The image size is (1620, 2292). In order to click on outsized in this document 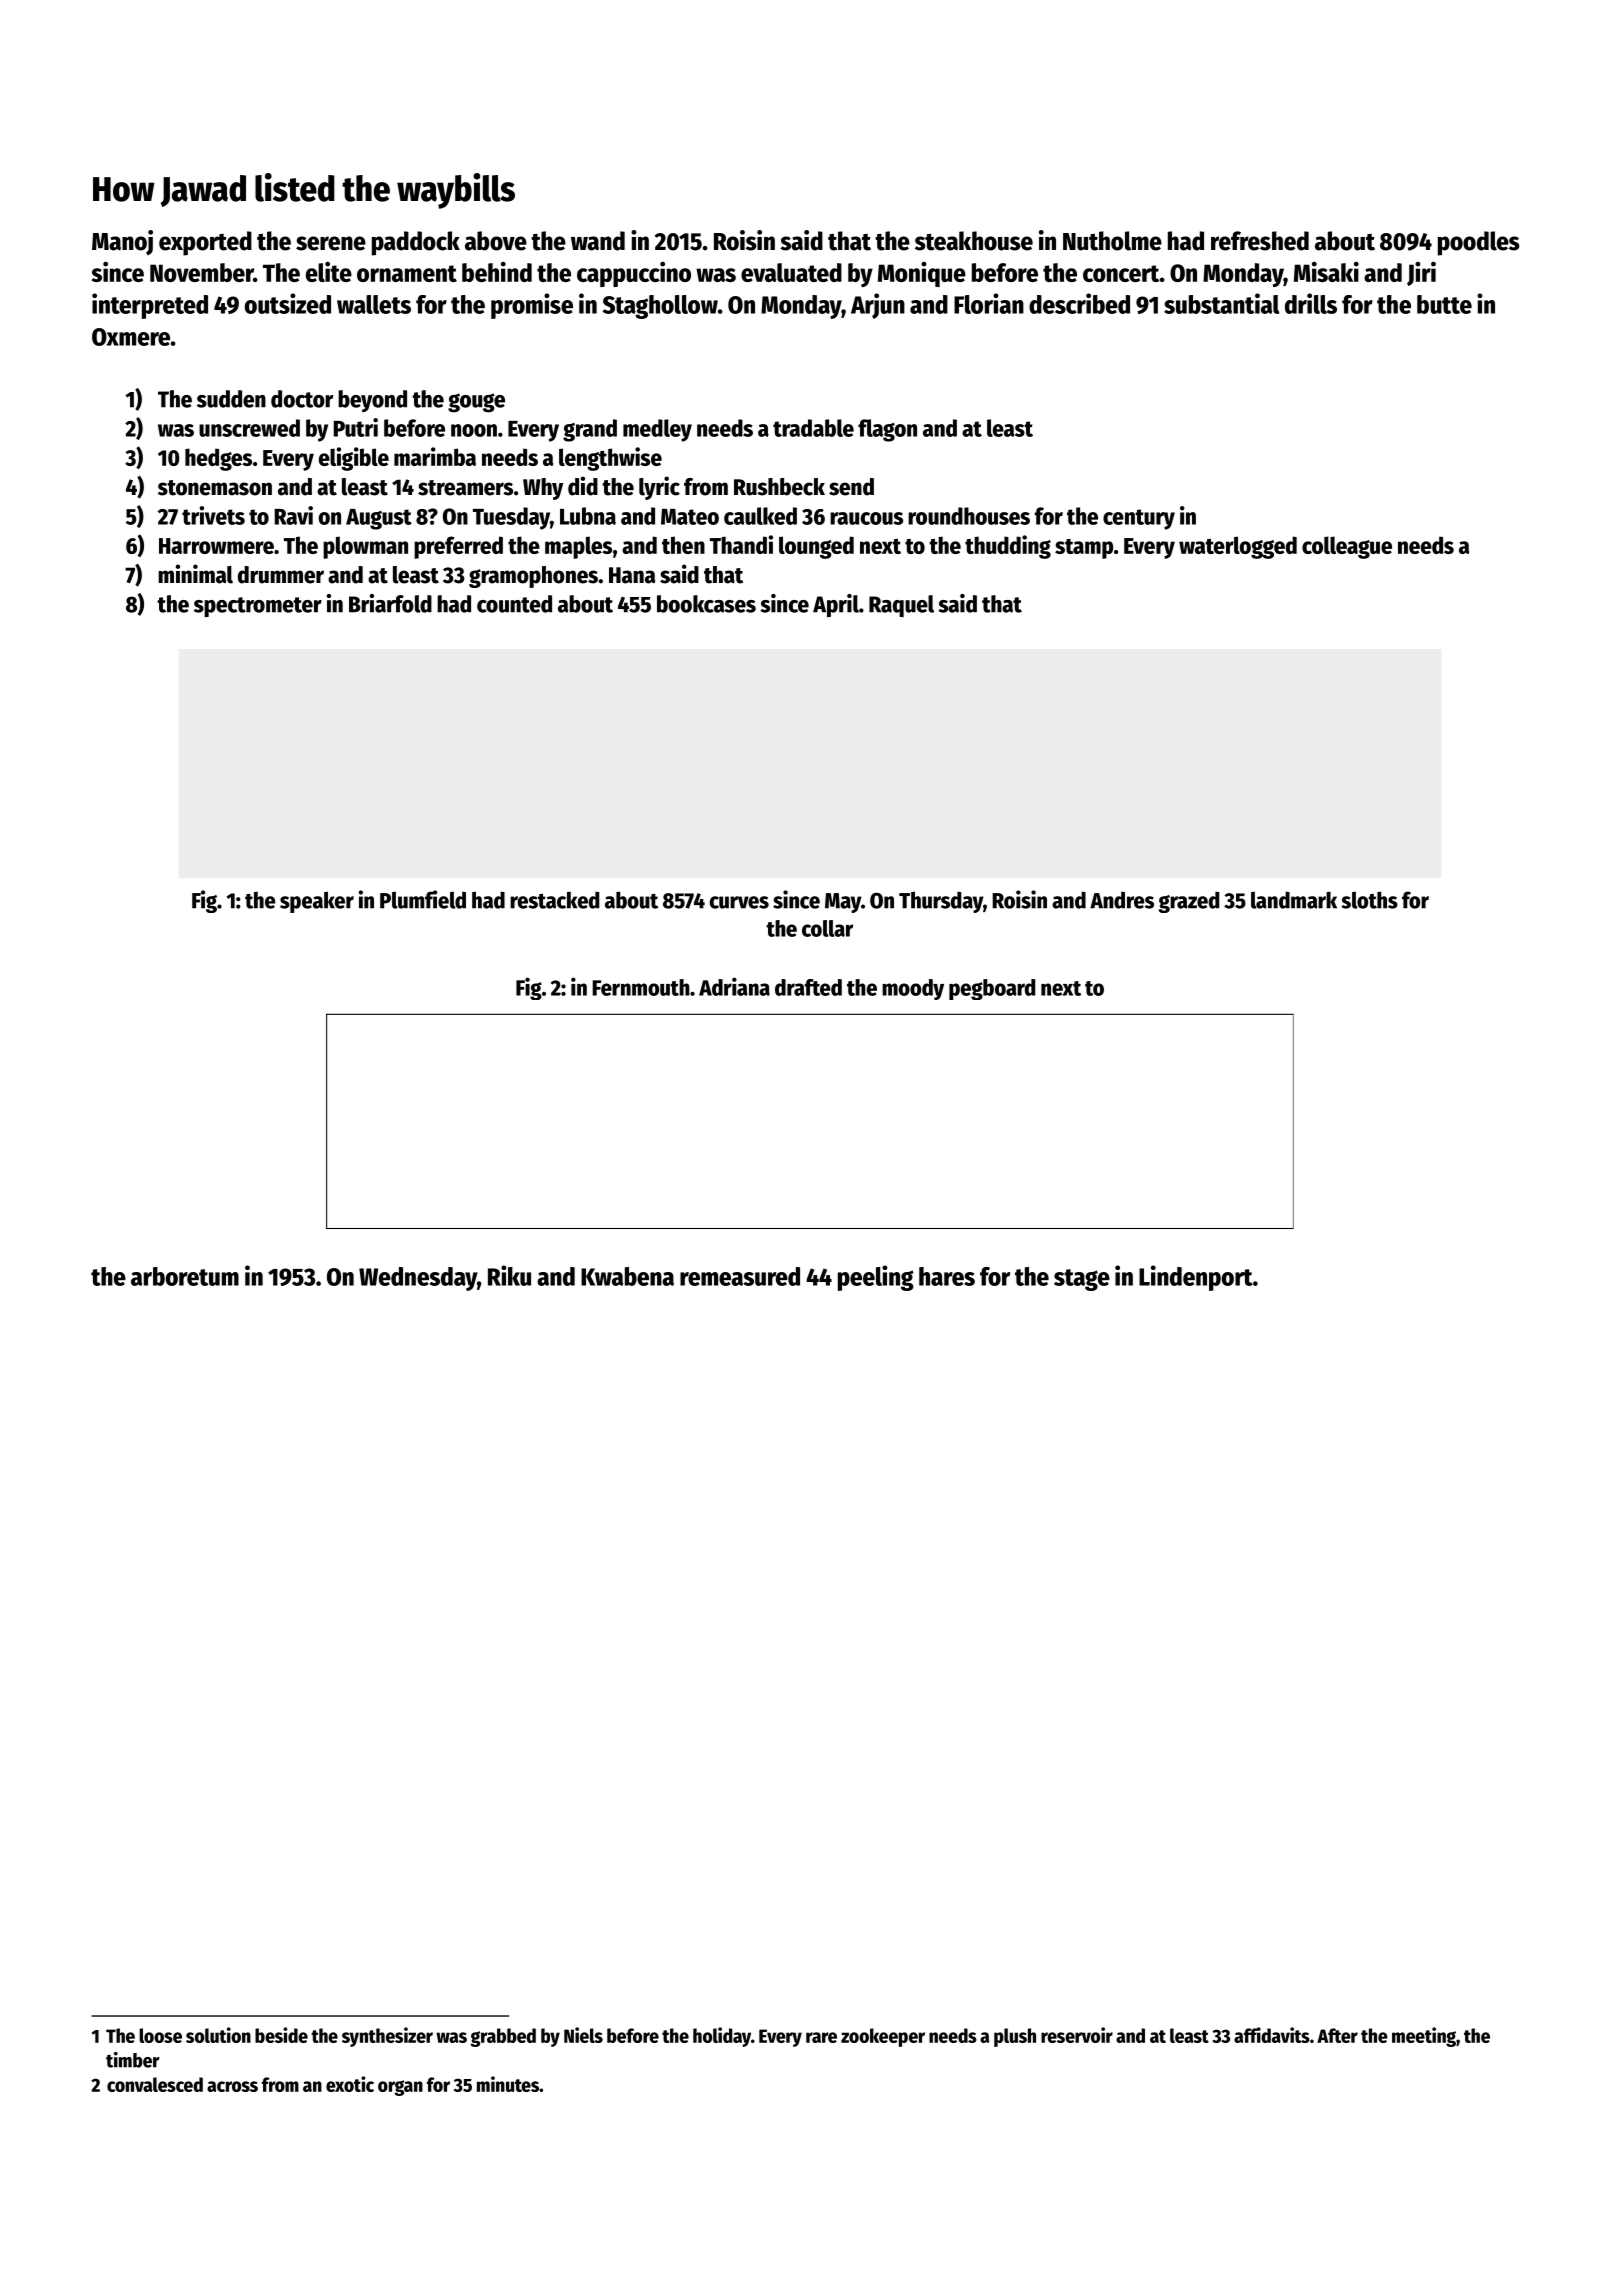, I will do `click(288, 303)`.
